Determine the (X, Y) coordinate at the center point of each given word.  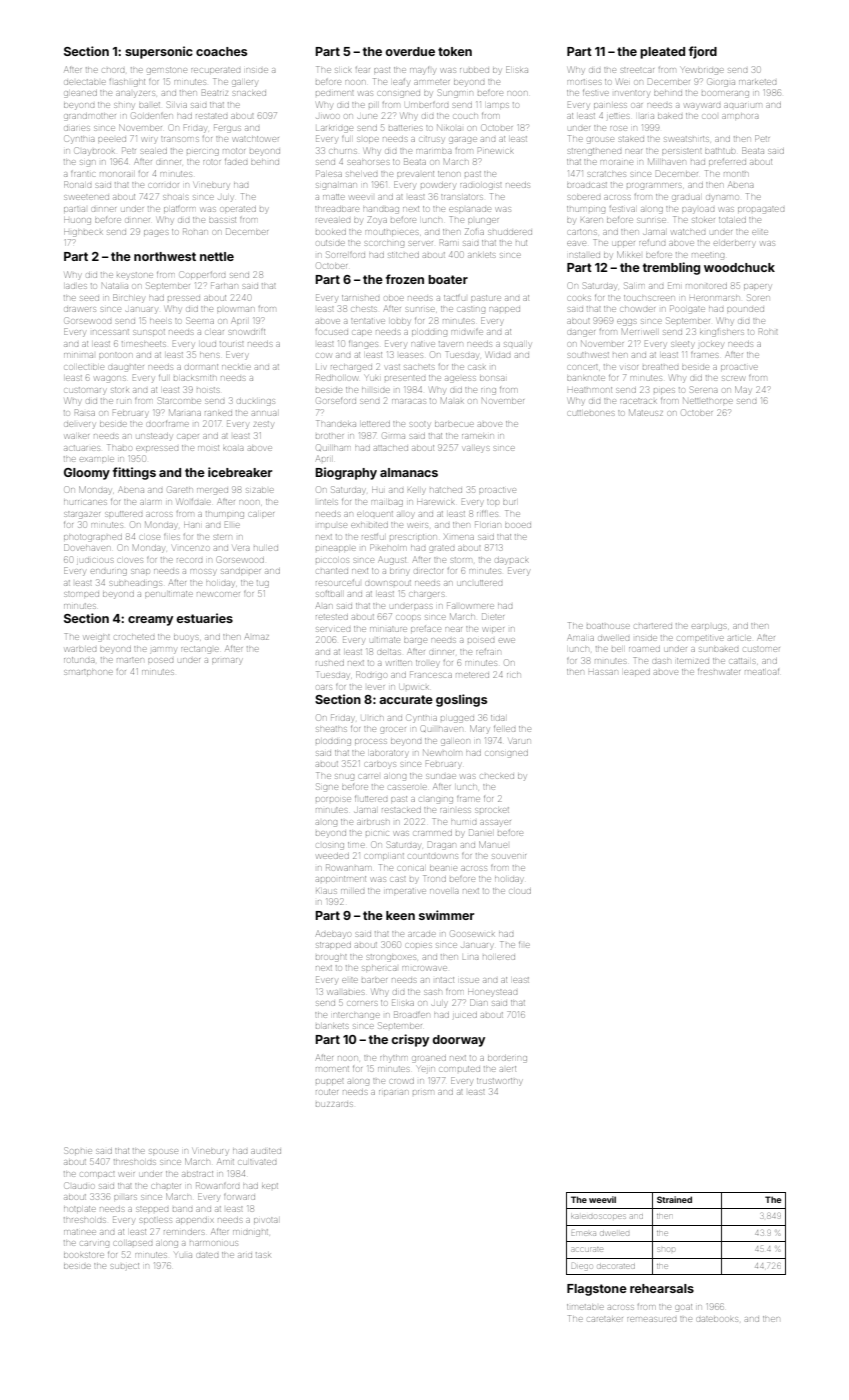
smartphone (88, 672)
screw (733, 378)
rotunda (79, 660)
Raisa (85, 412)
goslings (461, 700)
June (367, 116)
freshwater (719, 672)
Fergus (227, 127)
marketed (757, 82)
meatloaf (762, 672)
